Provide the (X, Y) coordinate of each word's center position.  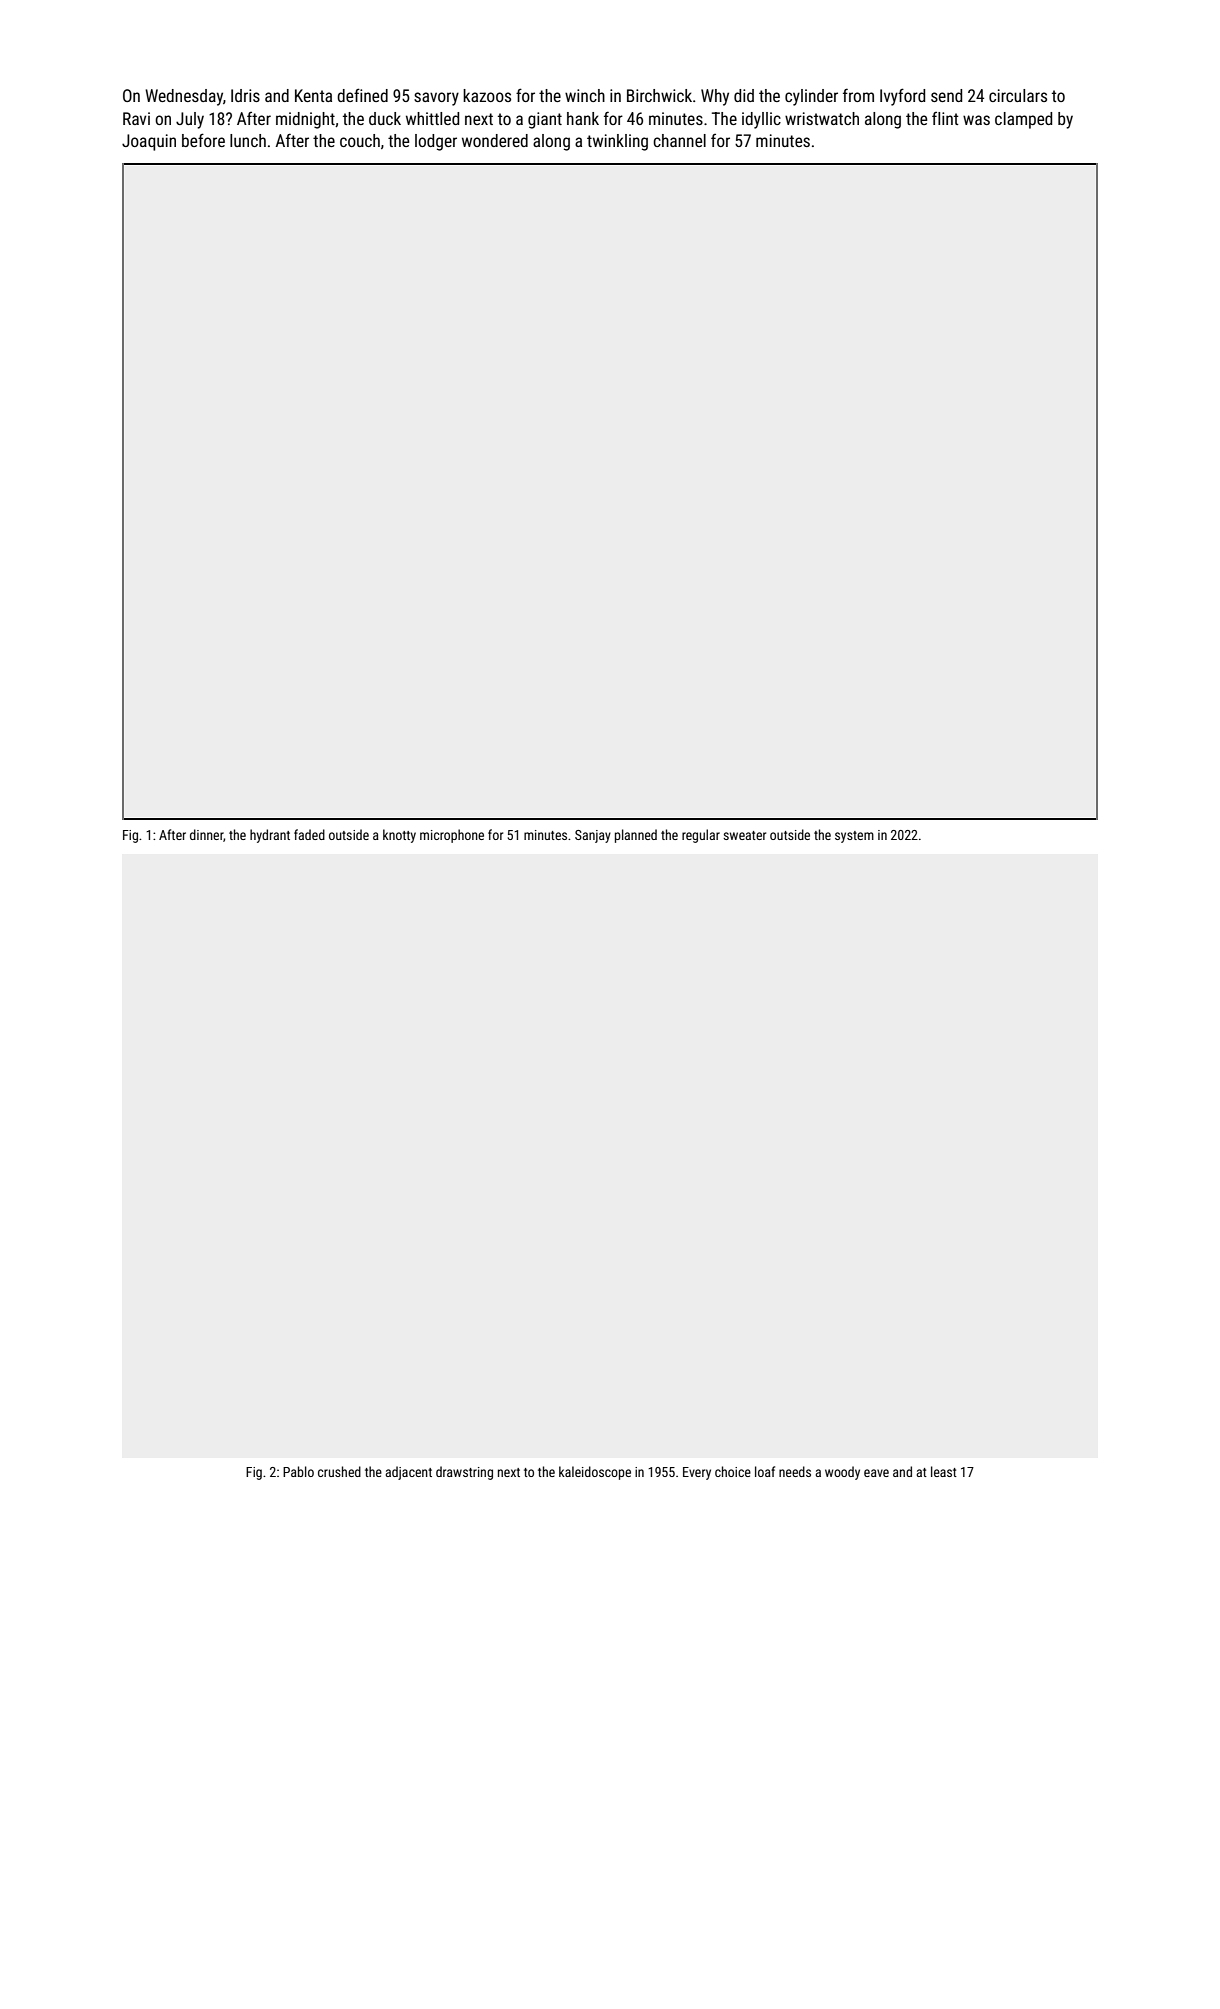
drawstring (464, 1473)
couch (360, 140)
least (944, 1471)
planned (636, 836)
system (854, 837)
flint (945, 118)
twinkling (617, 142)
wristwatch (822, 118)
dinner (207, 835)
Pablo (298, 1471)
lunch (248, 140)
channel (679, 140)
